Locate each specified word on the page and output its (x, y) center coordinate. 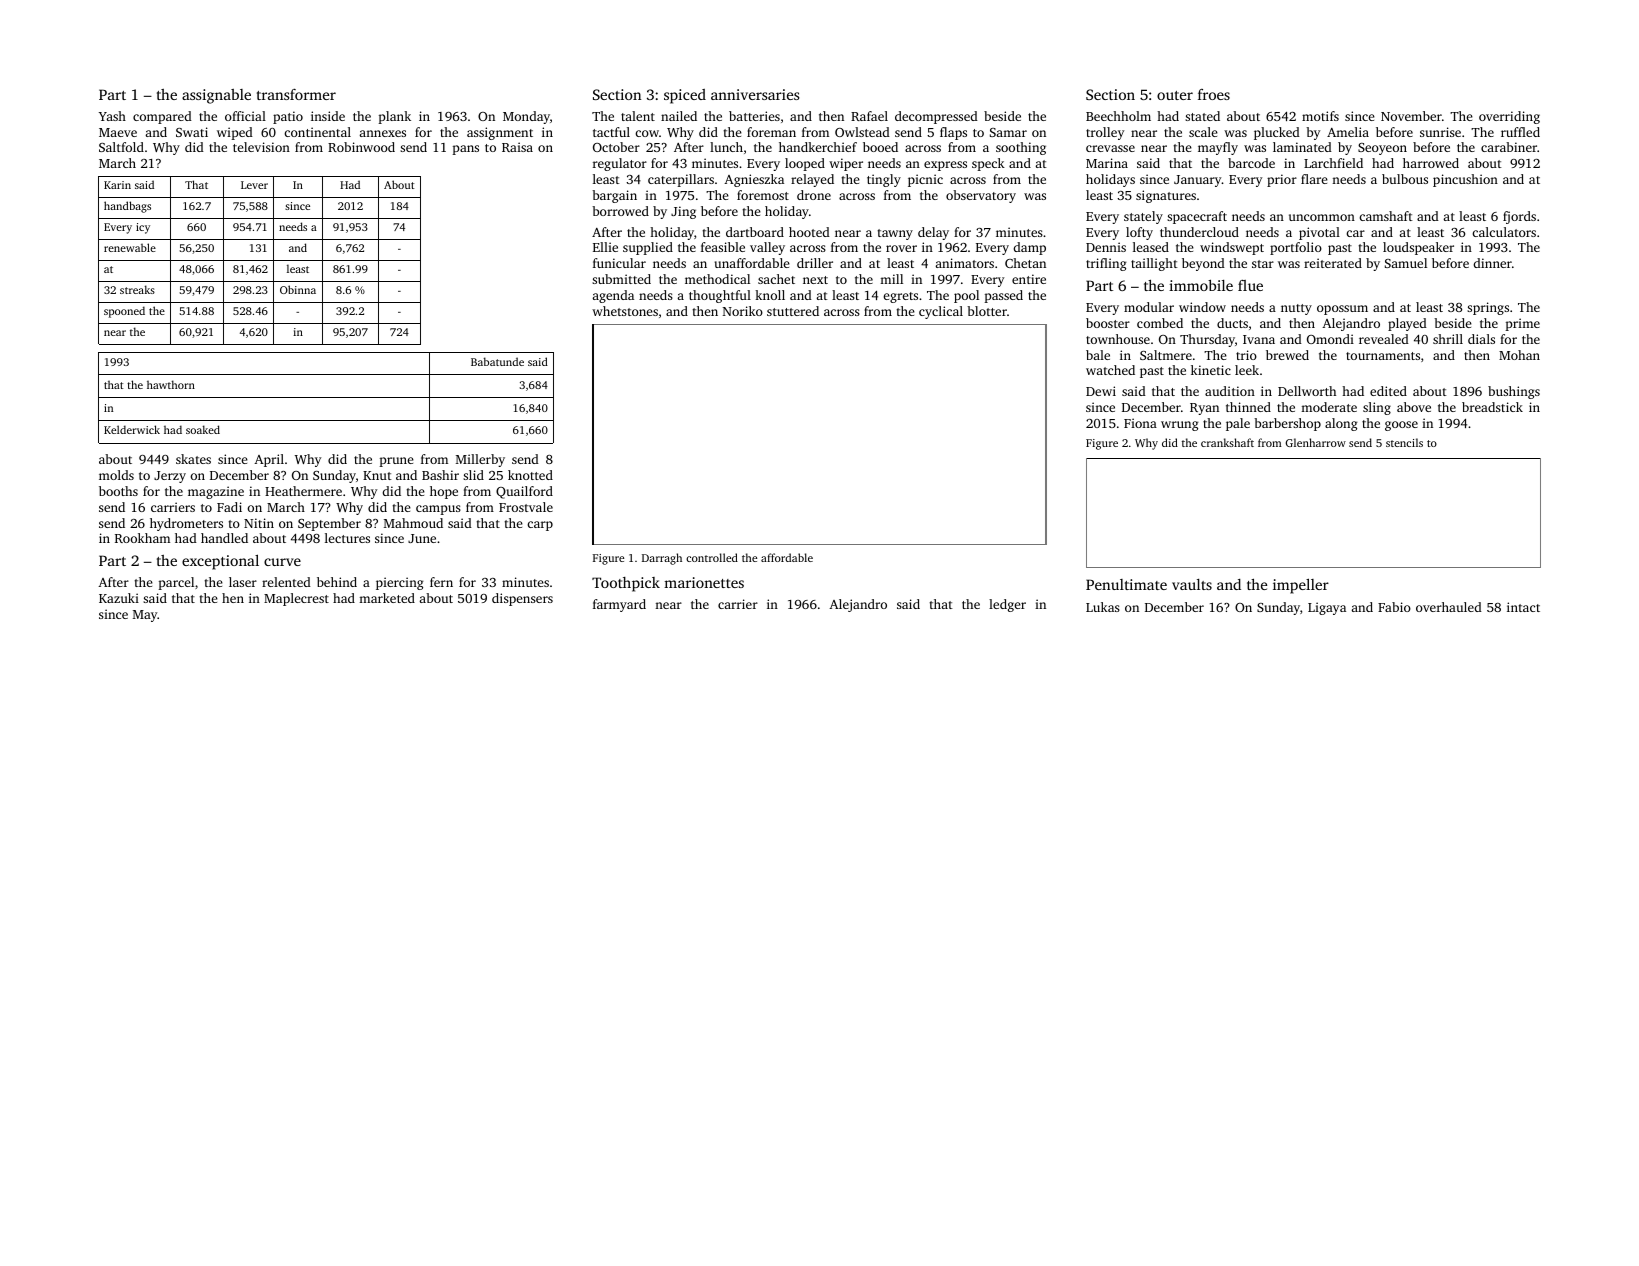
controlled (712, 557)
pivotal (1319, 233)
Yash (112, 116)
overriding (1509, 117)
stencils (1404, 442)
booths (118, 491)
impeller (1301, 586)
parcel (176, 583)
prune (396, 462)
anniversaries (755, 94)
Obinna (298, 289)
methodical (717, 279)
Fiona (1140, 423)
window (1202, 307)
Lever (254, 185)
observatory (981, 196)
